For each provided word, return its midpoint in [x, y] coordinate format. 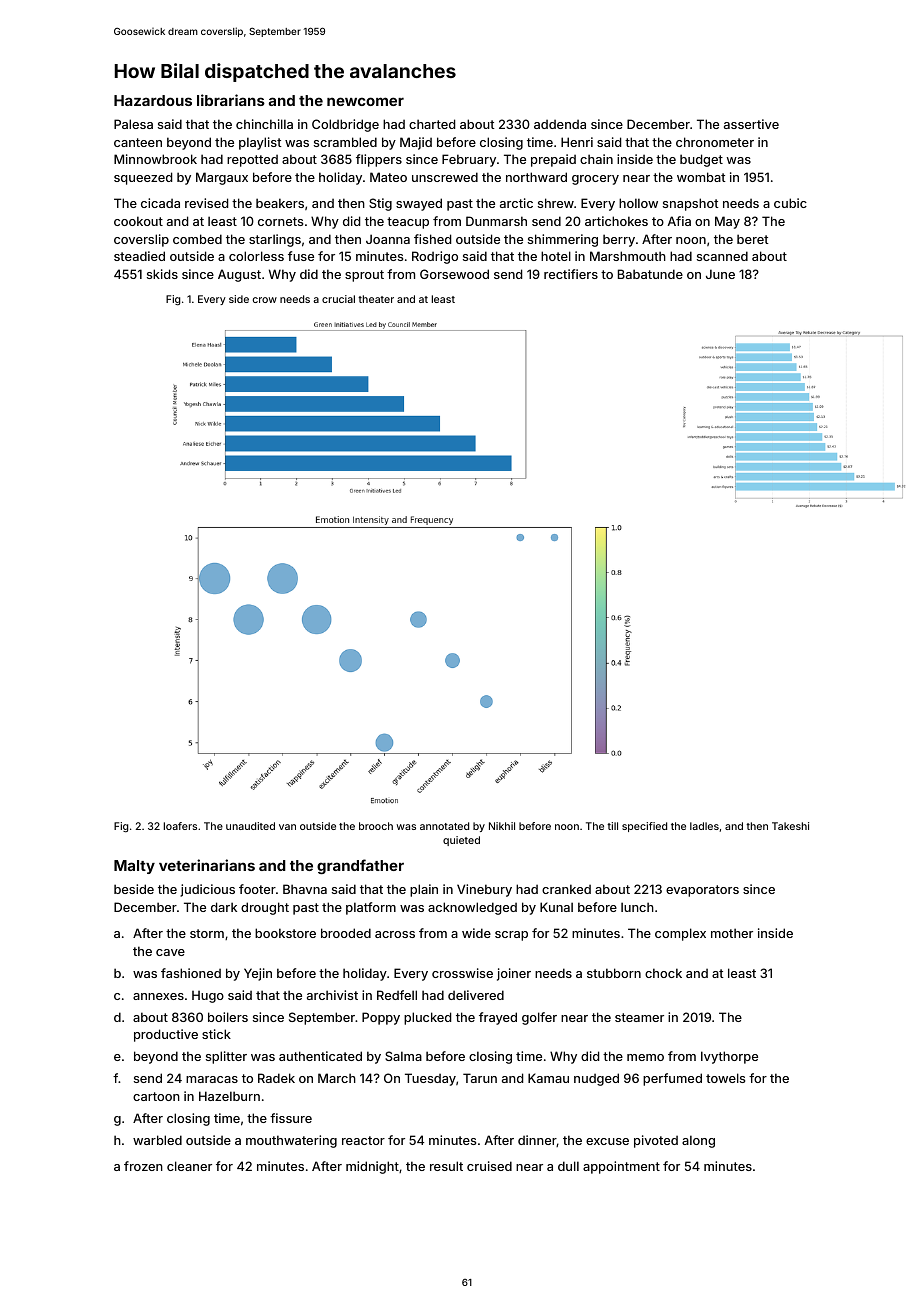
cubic [790, 203]
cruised [489, 1166]
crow [265, 300]
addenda [560, 124]
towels [725, 1078]
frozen [143, 1166]
